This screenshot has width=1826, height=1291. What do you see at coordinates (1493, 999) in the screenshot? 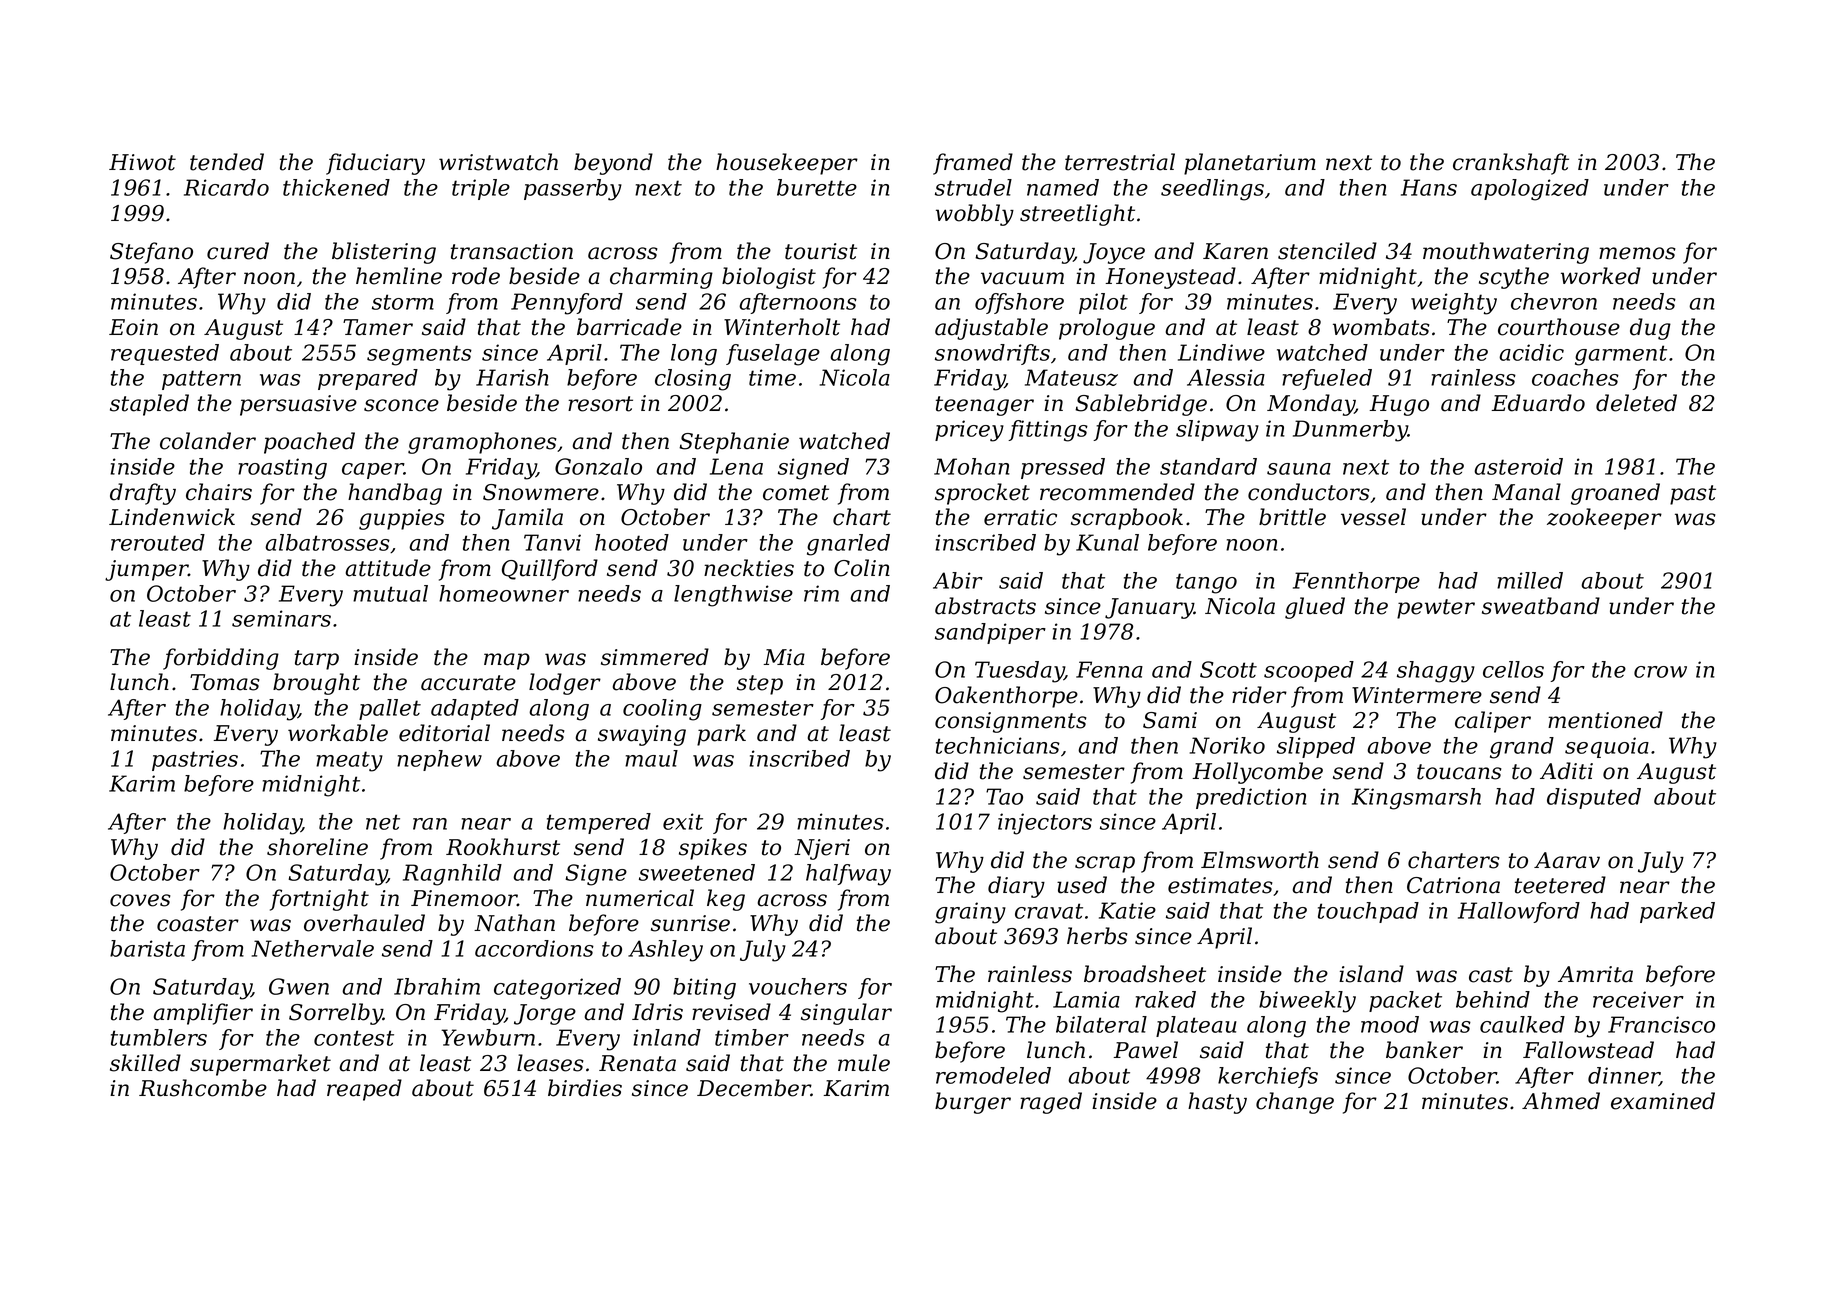
I see `behind` at bounding box center [1493, 999].
